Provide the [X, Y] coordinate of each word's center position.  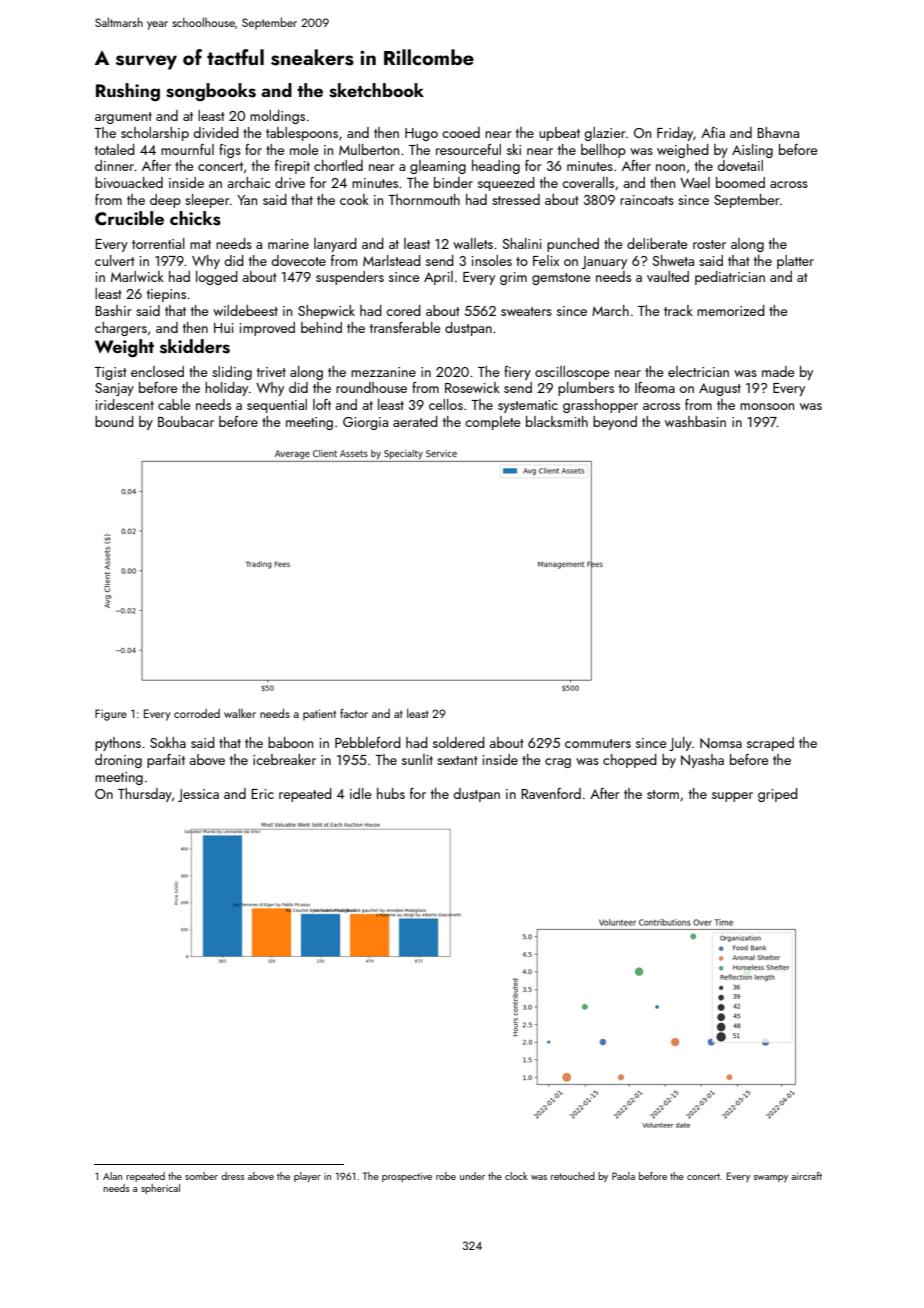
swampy [771, 1178]
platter [795, 262]
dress [233, 1176]
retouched [573, 1176]
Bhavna [778, 132]
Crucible [129, 218]
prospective [407, 1177]
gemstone [561, 279]
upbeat [559, 134]
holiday [226, 389]
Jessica [198, 795]
